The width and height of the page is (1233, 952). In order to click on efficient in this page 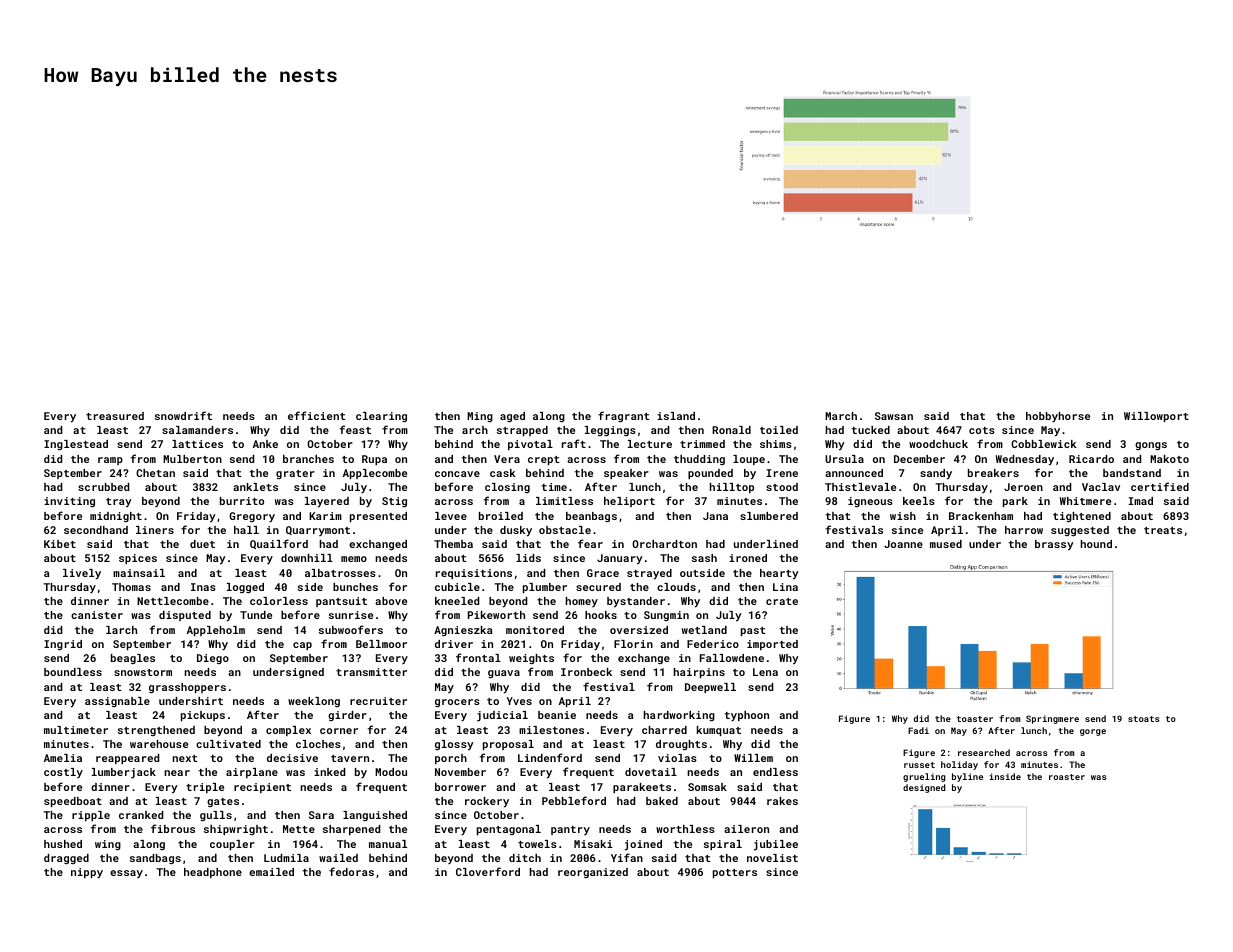, I will do `click(317, 415)`.
